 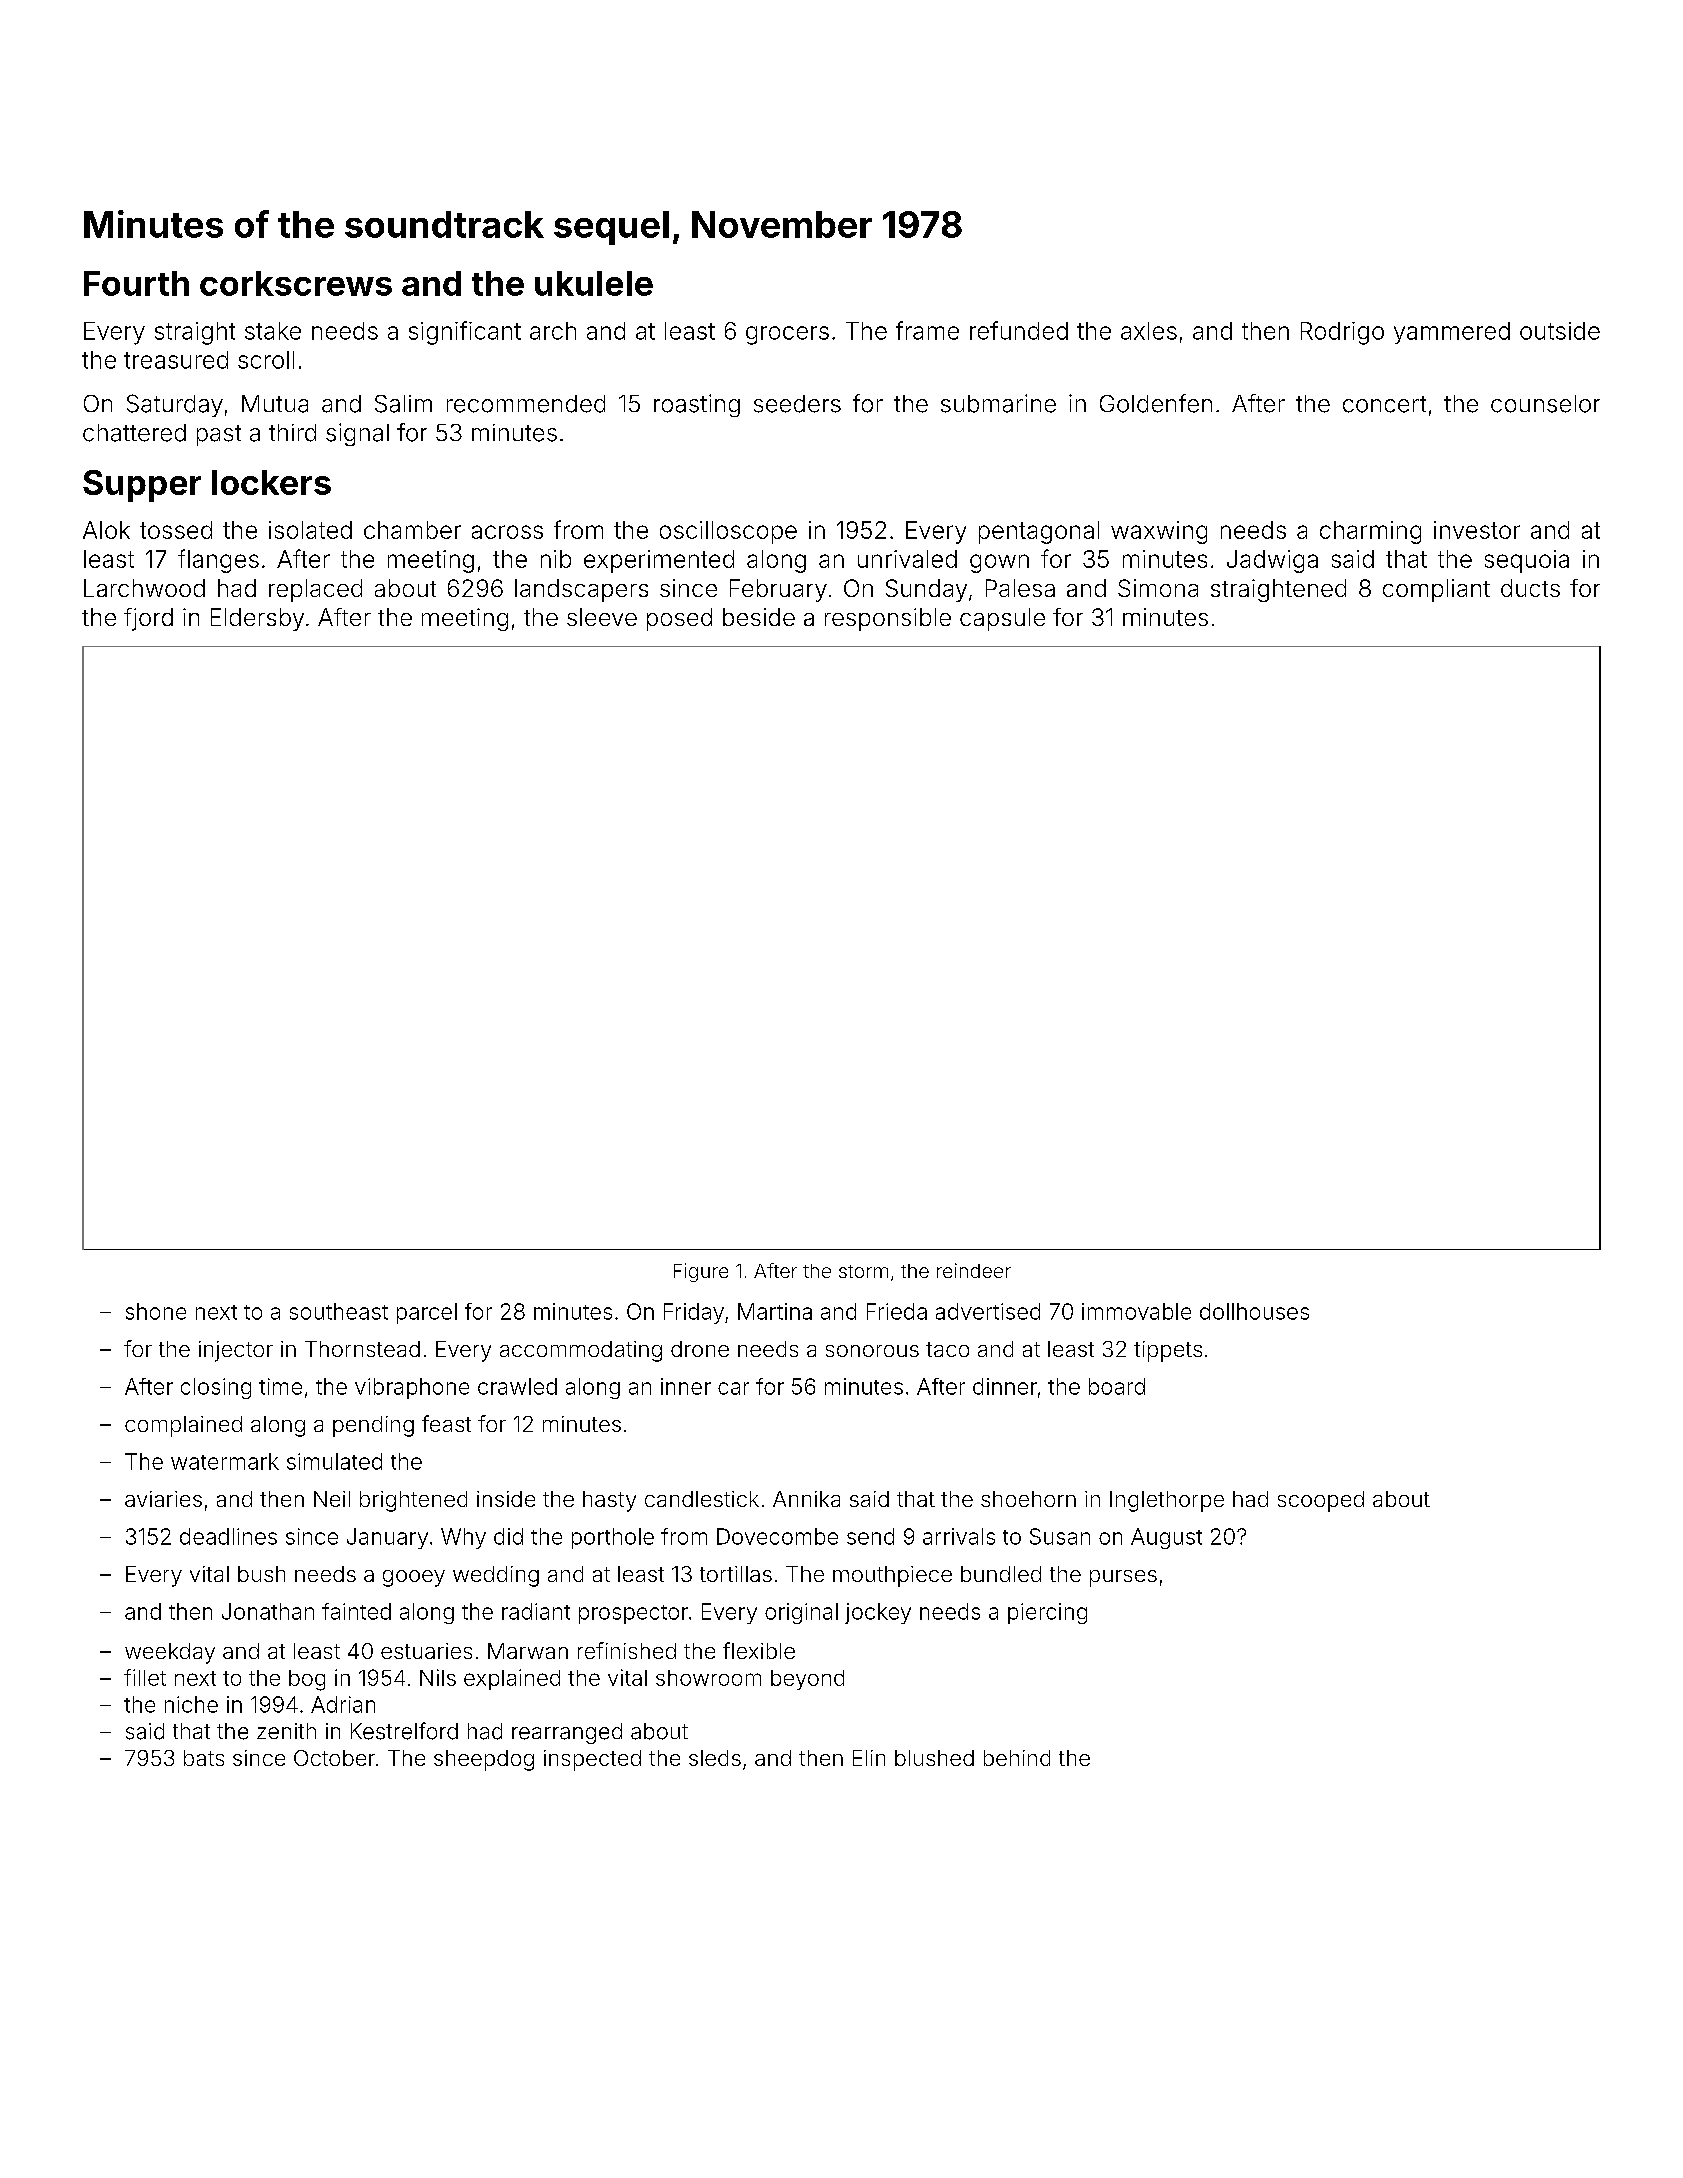 I want to click on sleds, so click(x=715, y=1758).
